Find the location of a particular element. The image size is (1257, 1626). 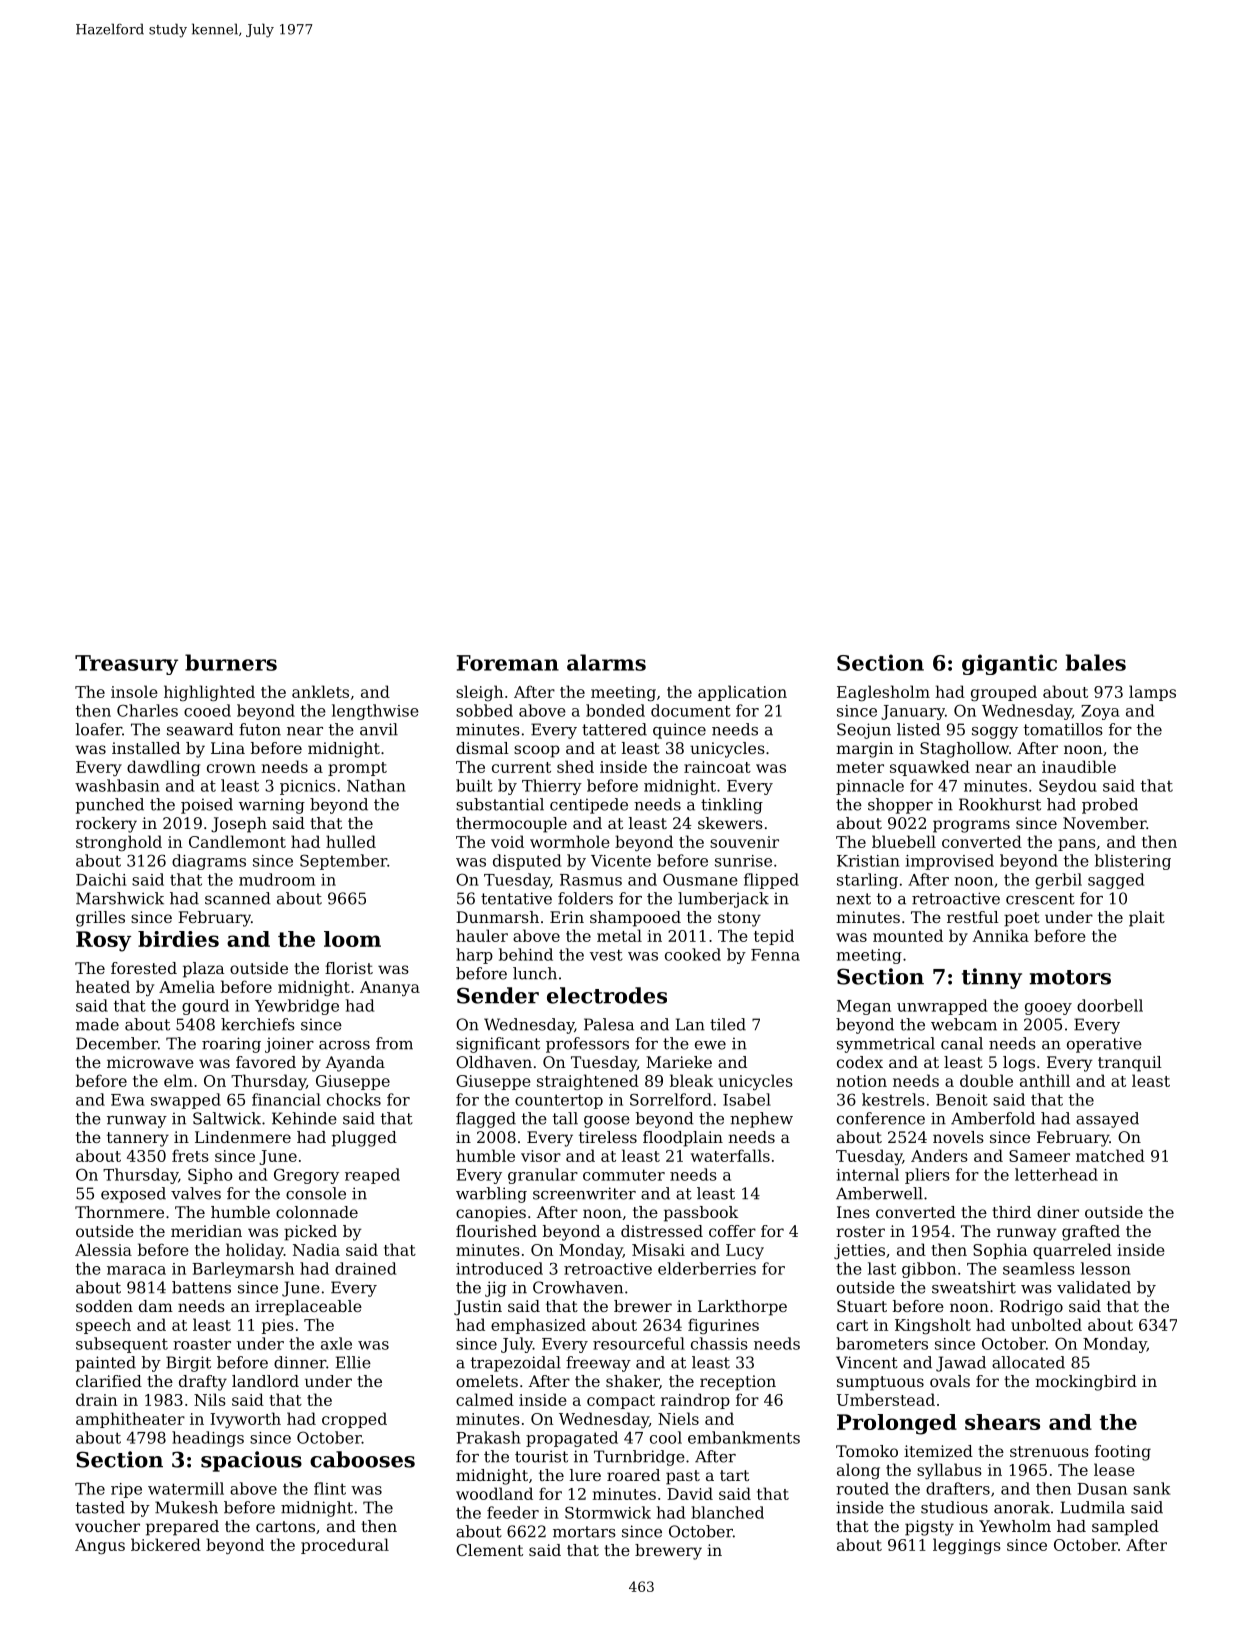

Seojun is located at coordinates (864, 731).
